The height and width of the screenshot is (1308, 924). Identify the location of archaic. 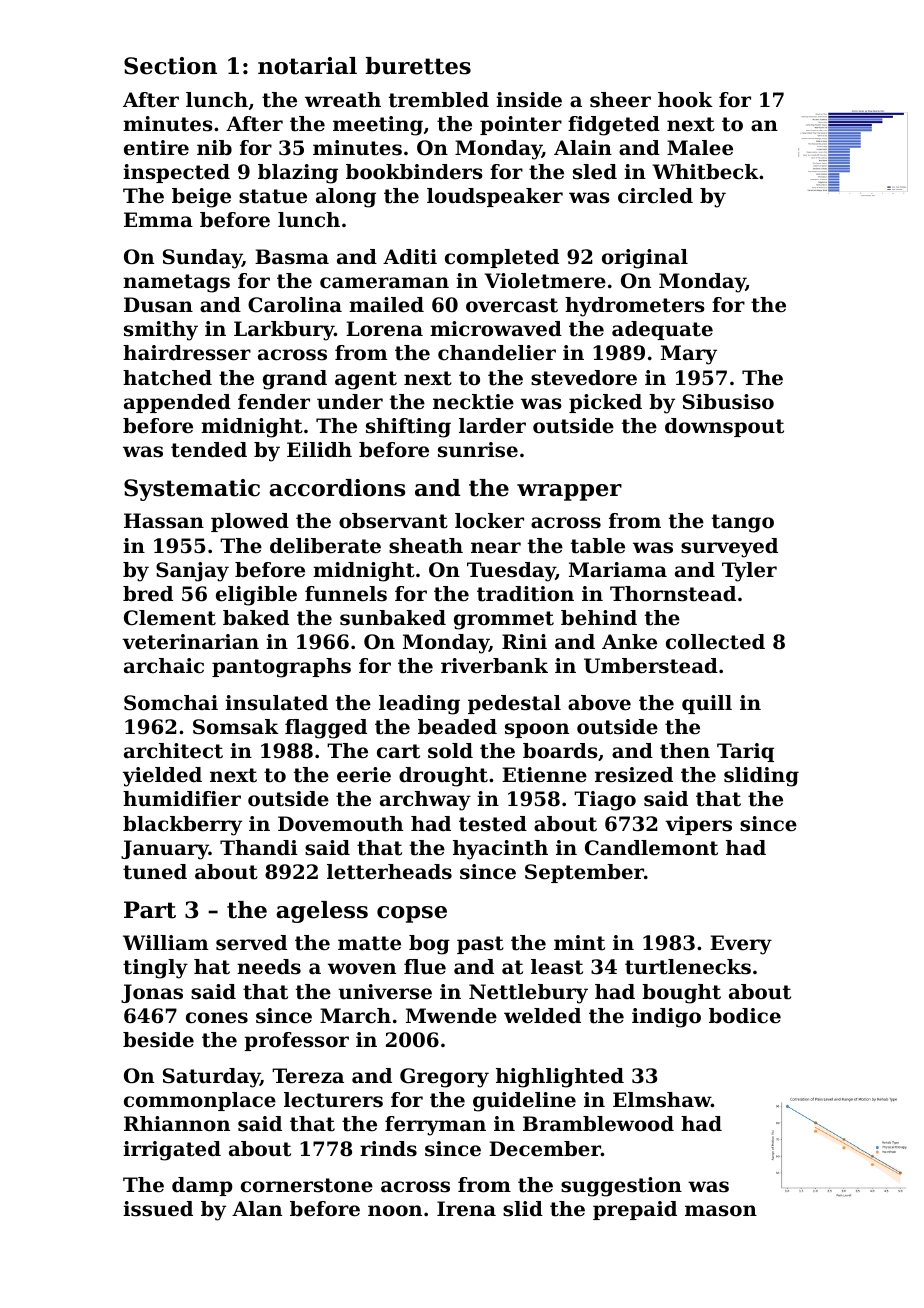
(164, 666).
